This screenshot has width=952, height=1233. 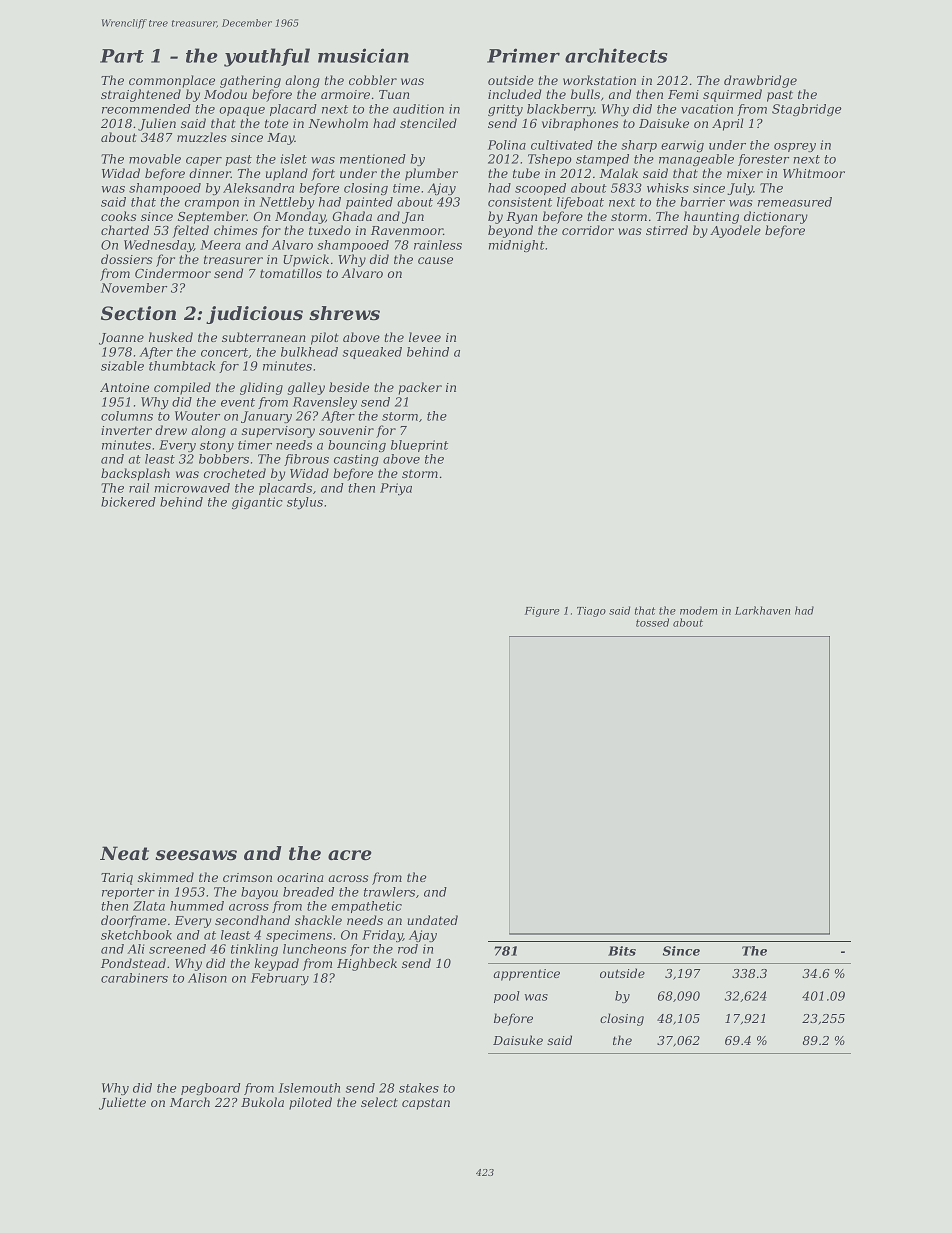 What do you see at coordinates (740, 189) in the screenshot?
I see `July` at bounding box center [740, 189].
